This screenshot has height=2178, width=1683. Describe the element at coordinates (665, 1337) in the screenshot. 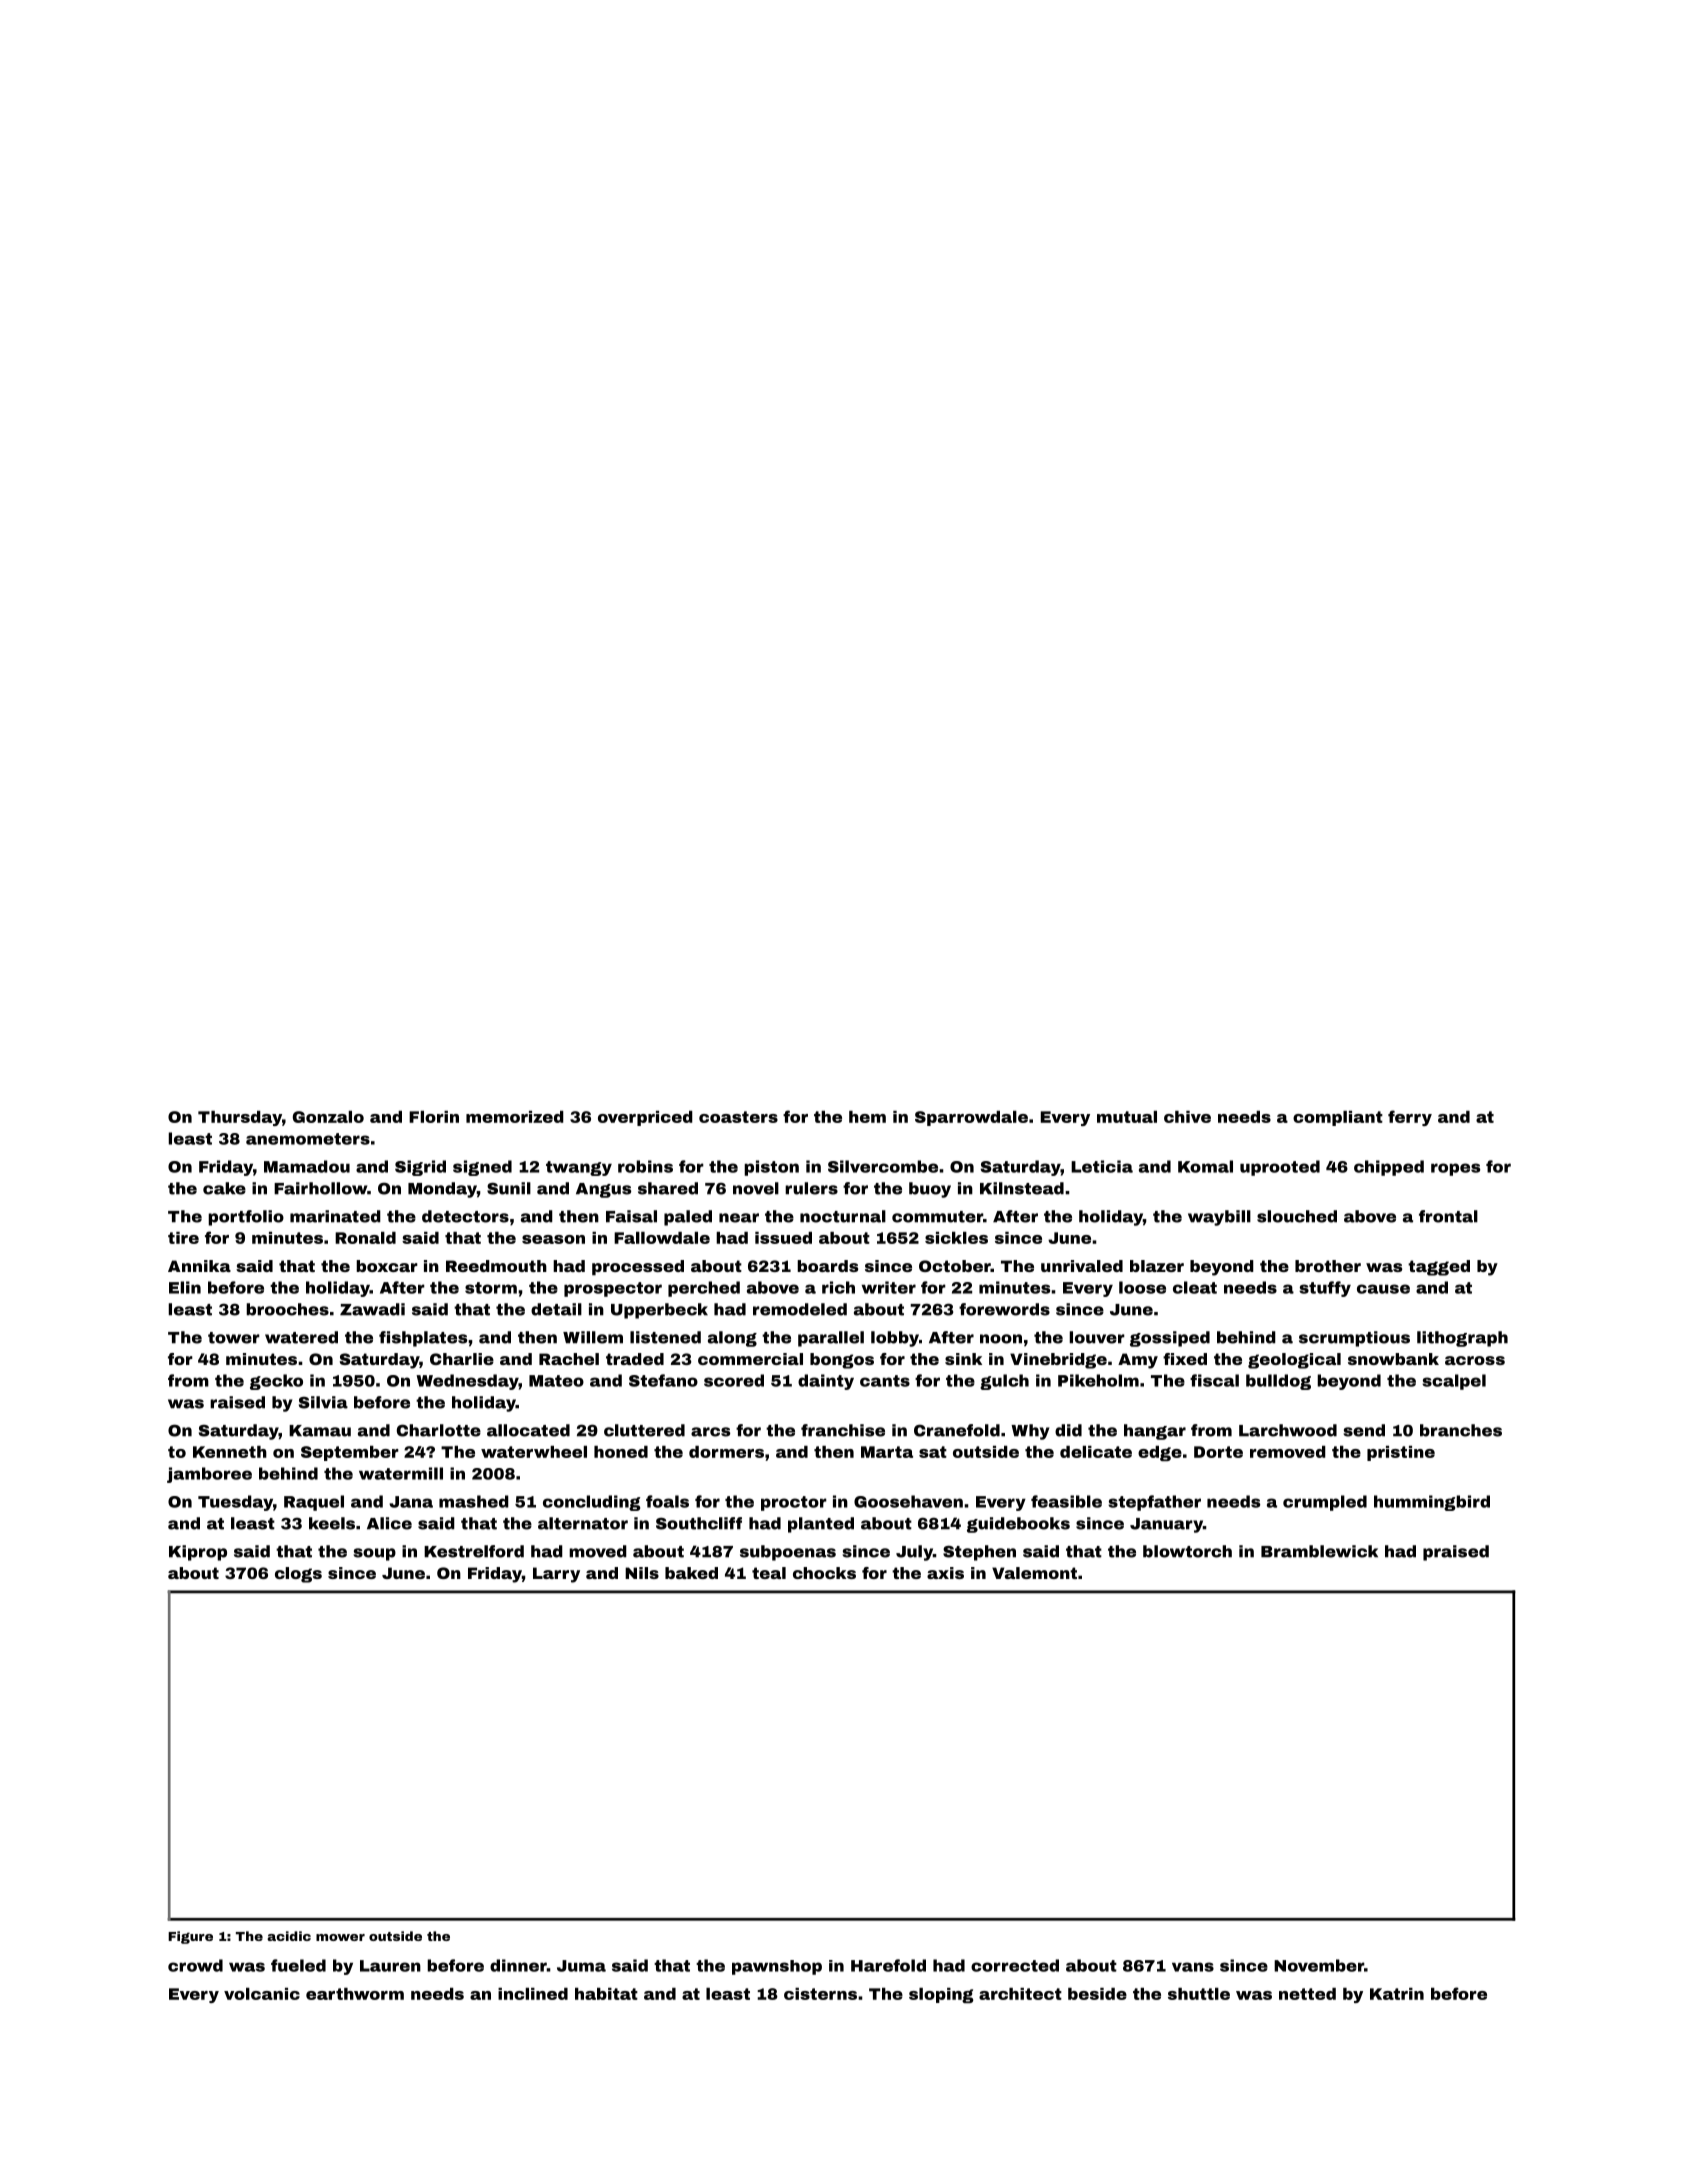

I see `listened` at that location.
